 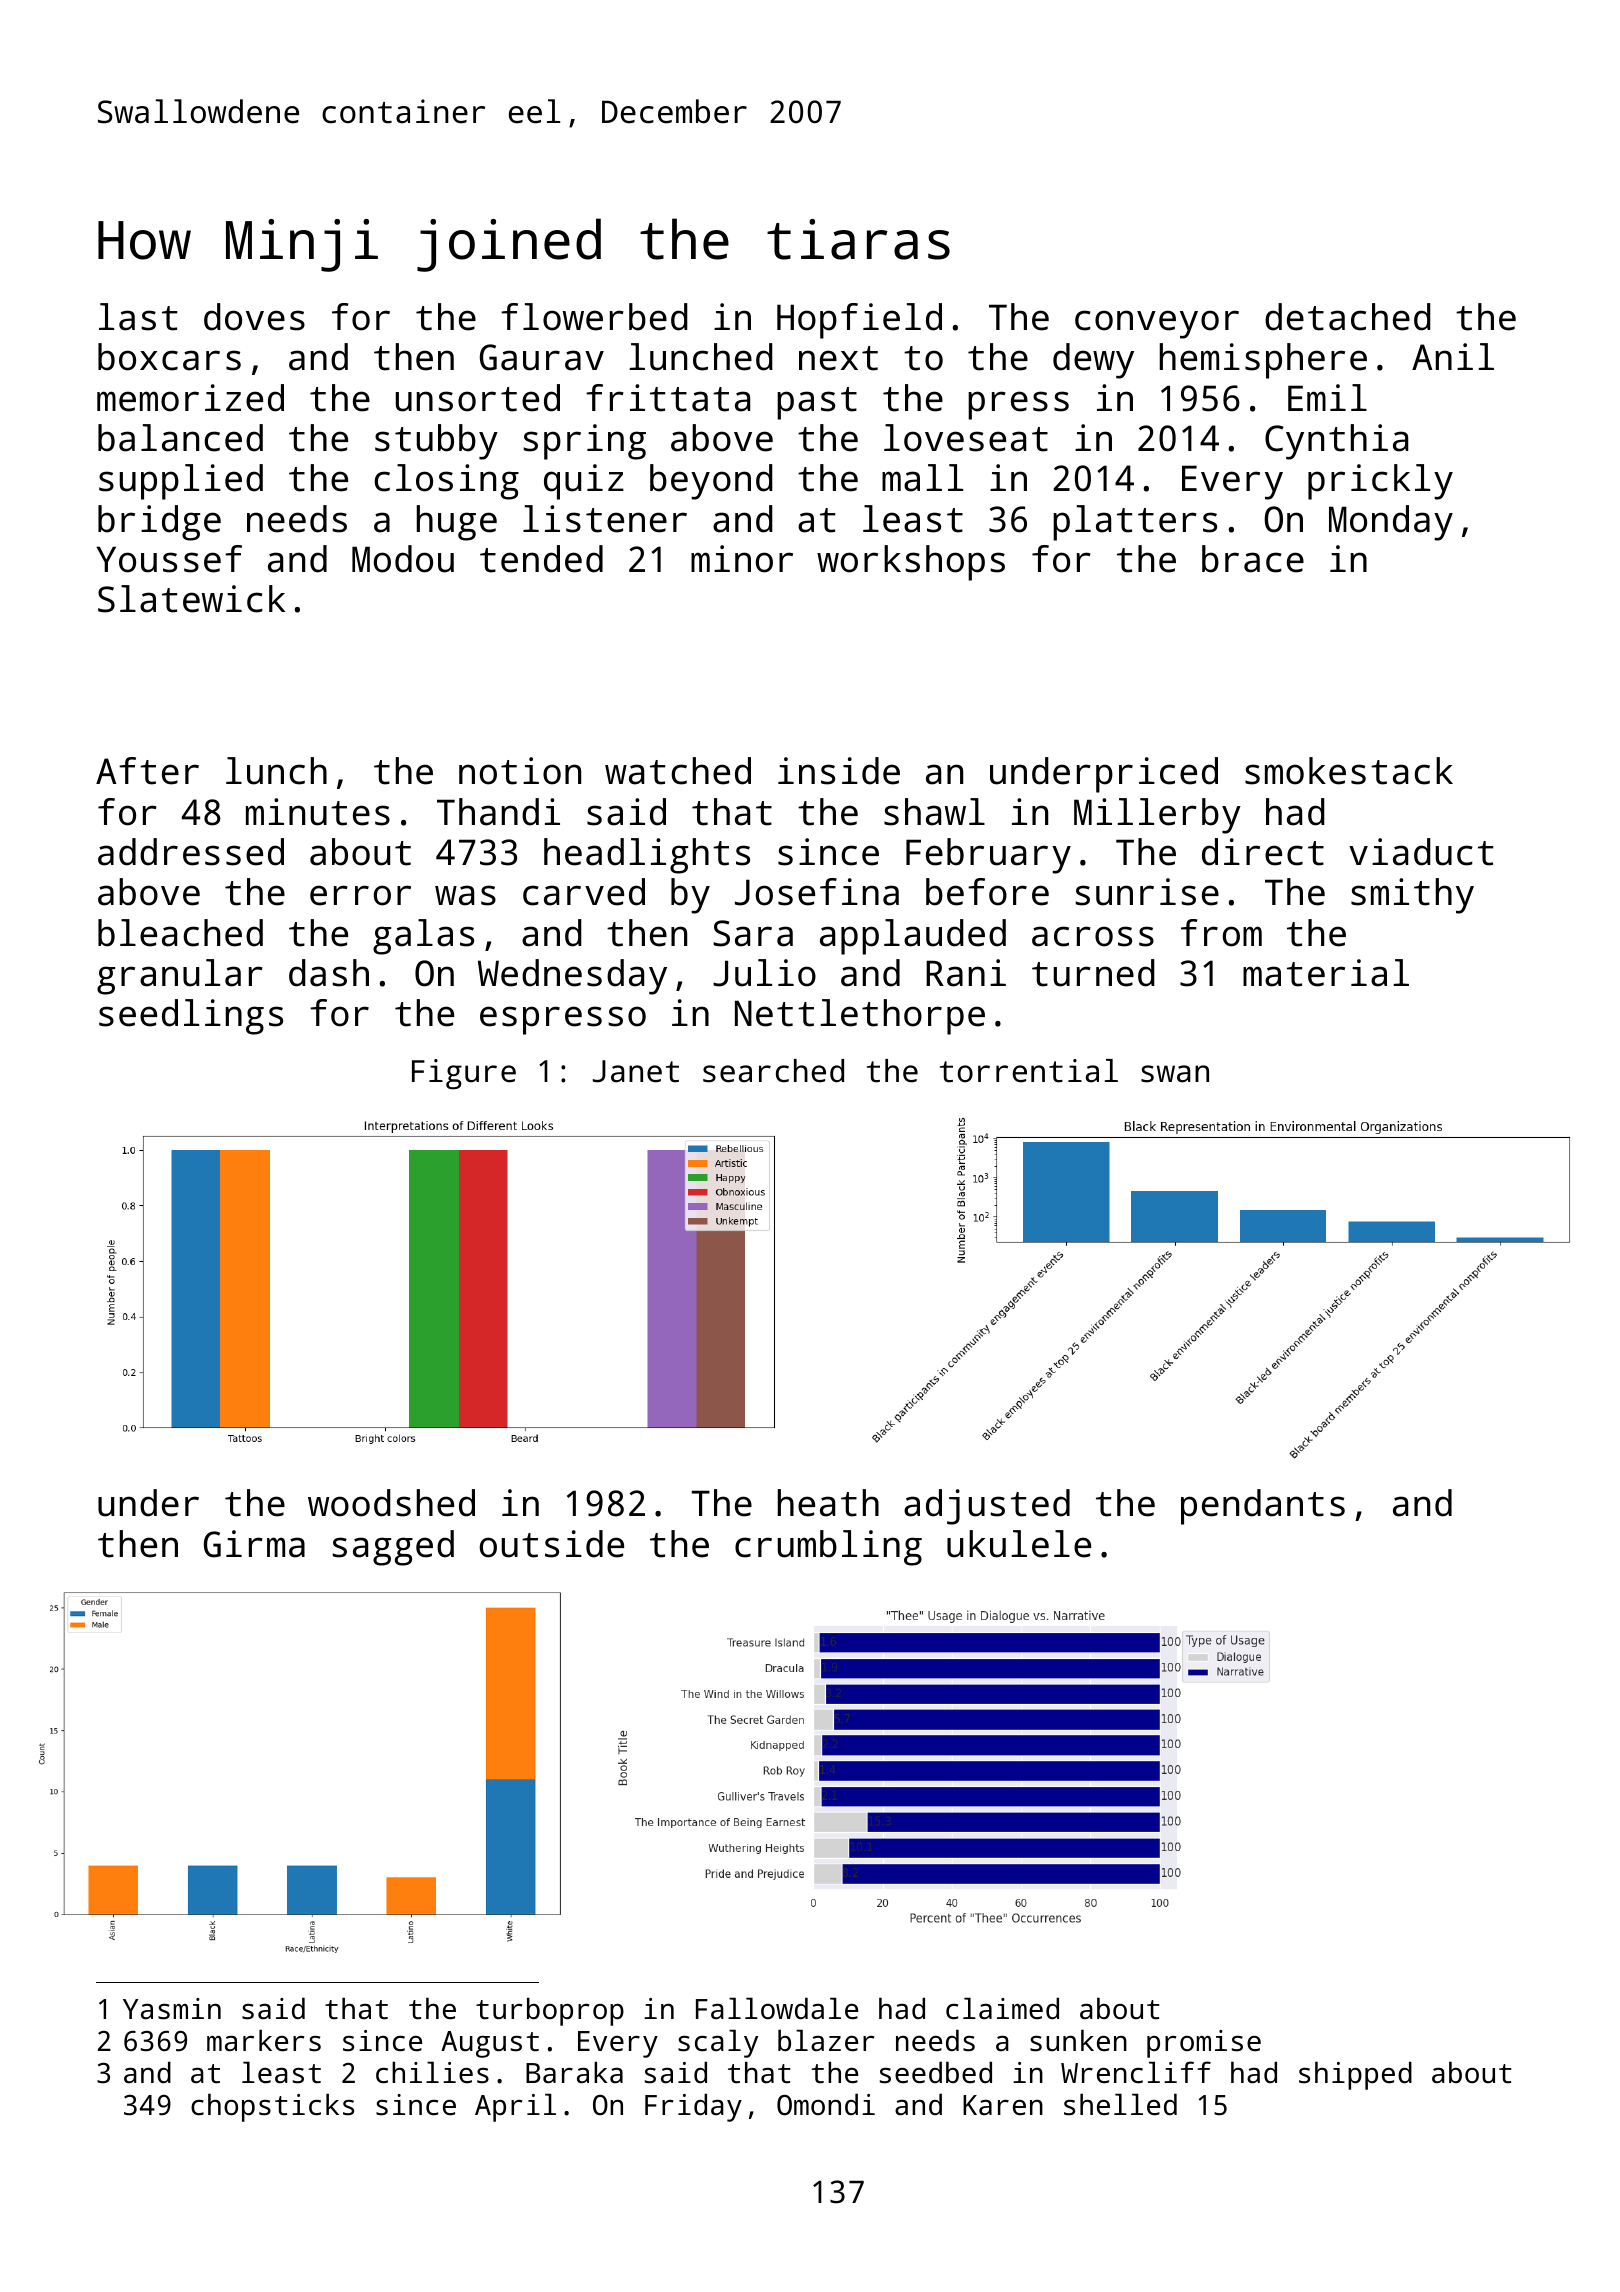 I want to click on searched, so click(x=773, y=1071).
